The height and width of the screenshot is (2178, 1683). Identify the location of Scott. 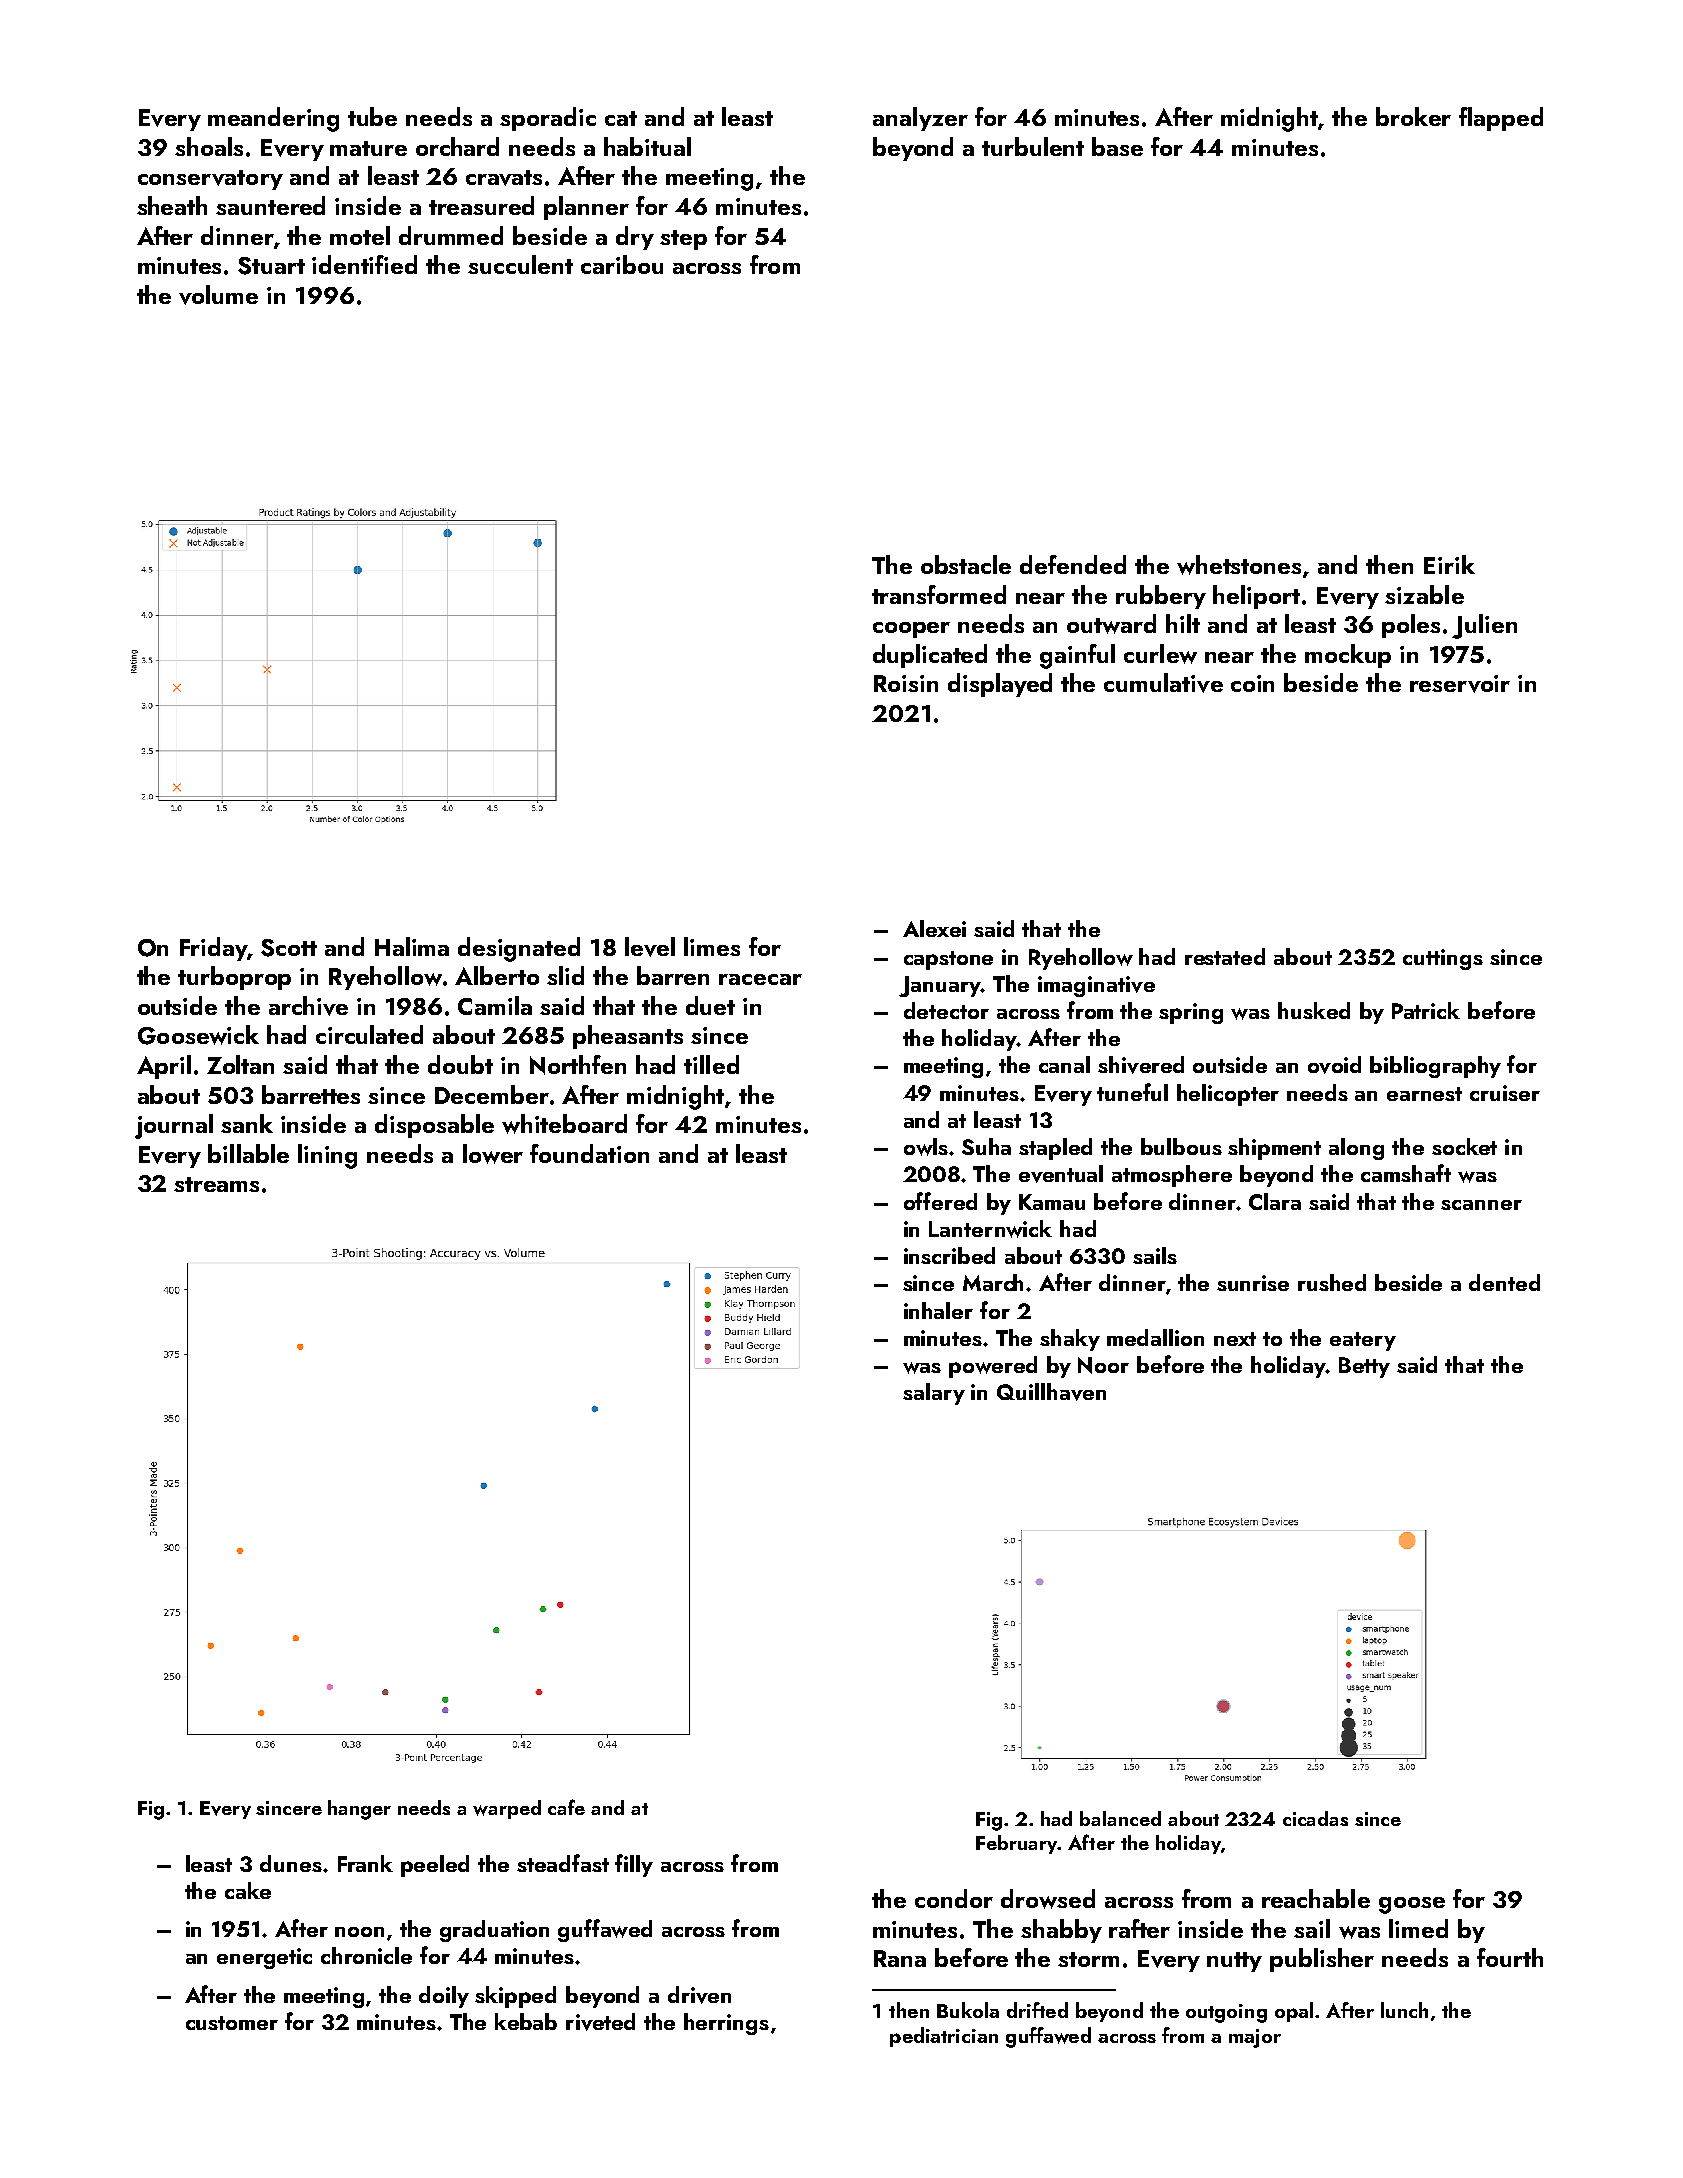
(289, 948).
